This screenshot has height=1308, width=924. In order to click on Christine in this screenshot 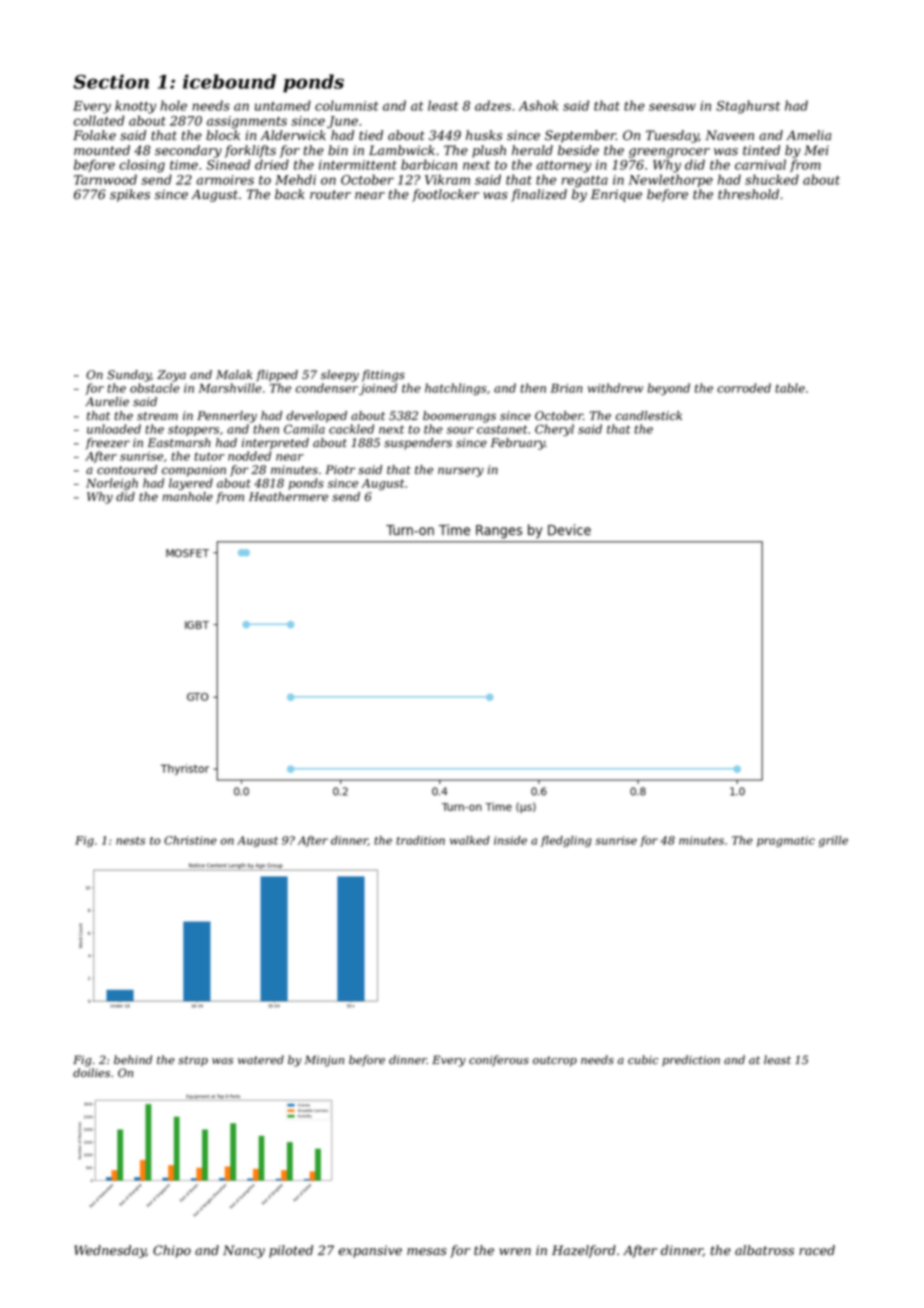, I will do `click(190, 840)`.
